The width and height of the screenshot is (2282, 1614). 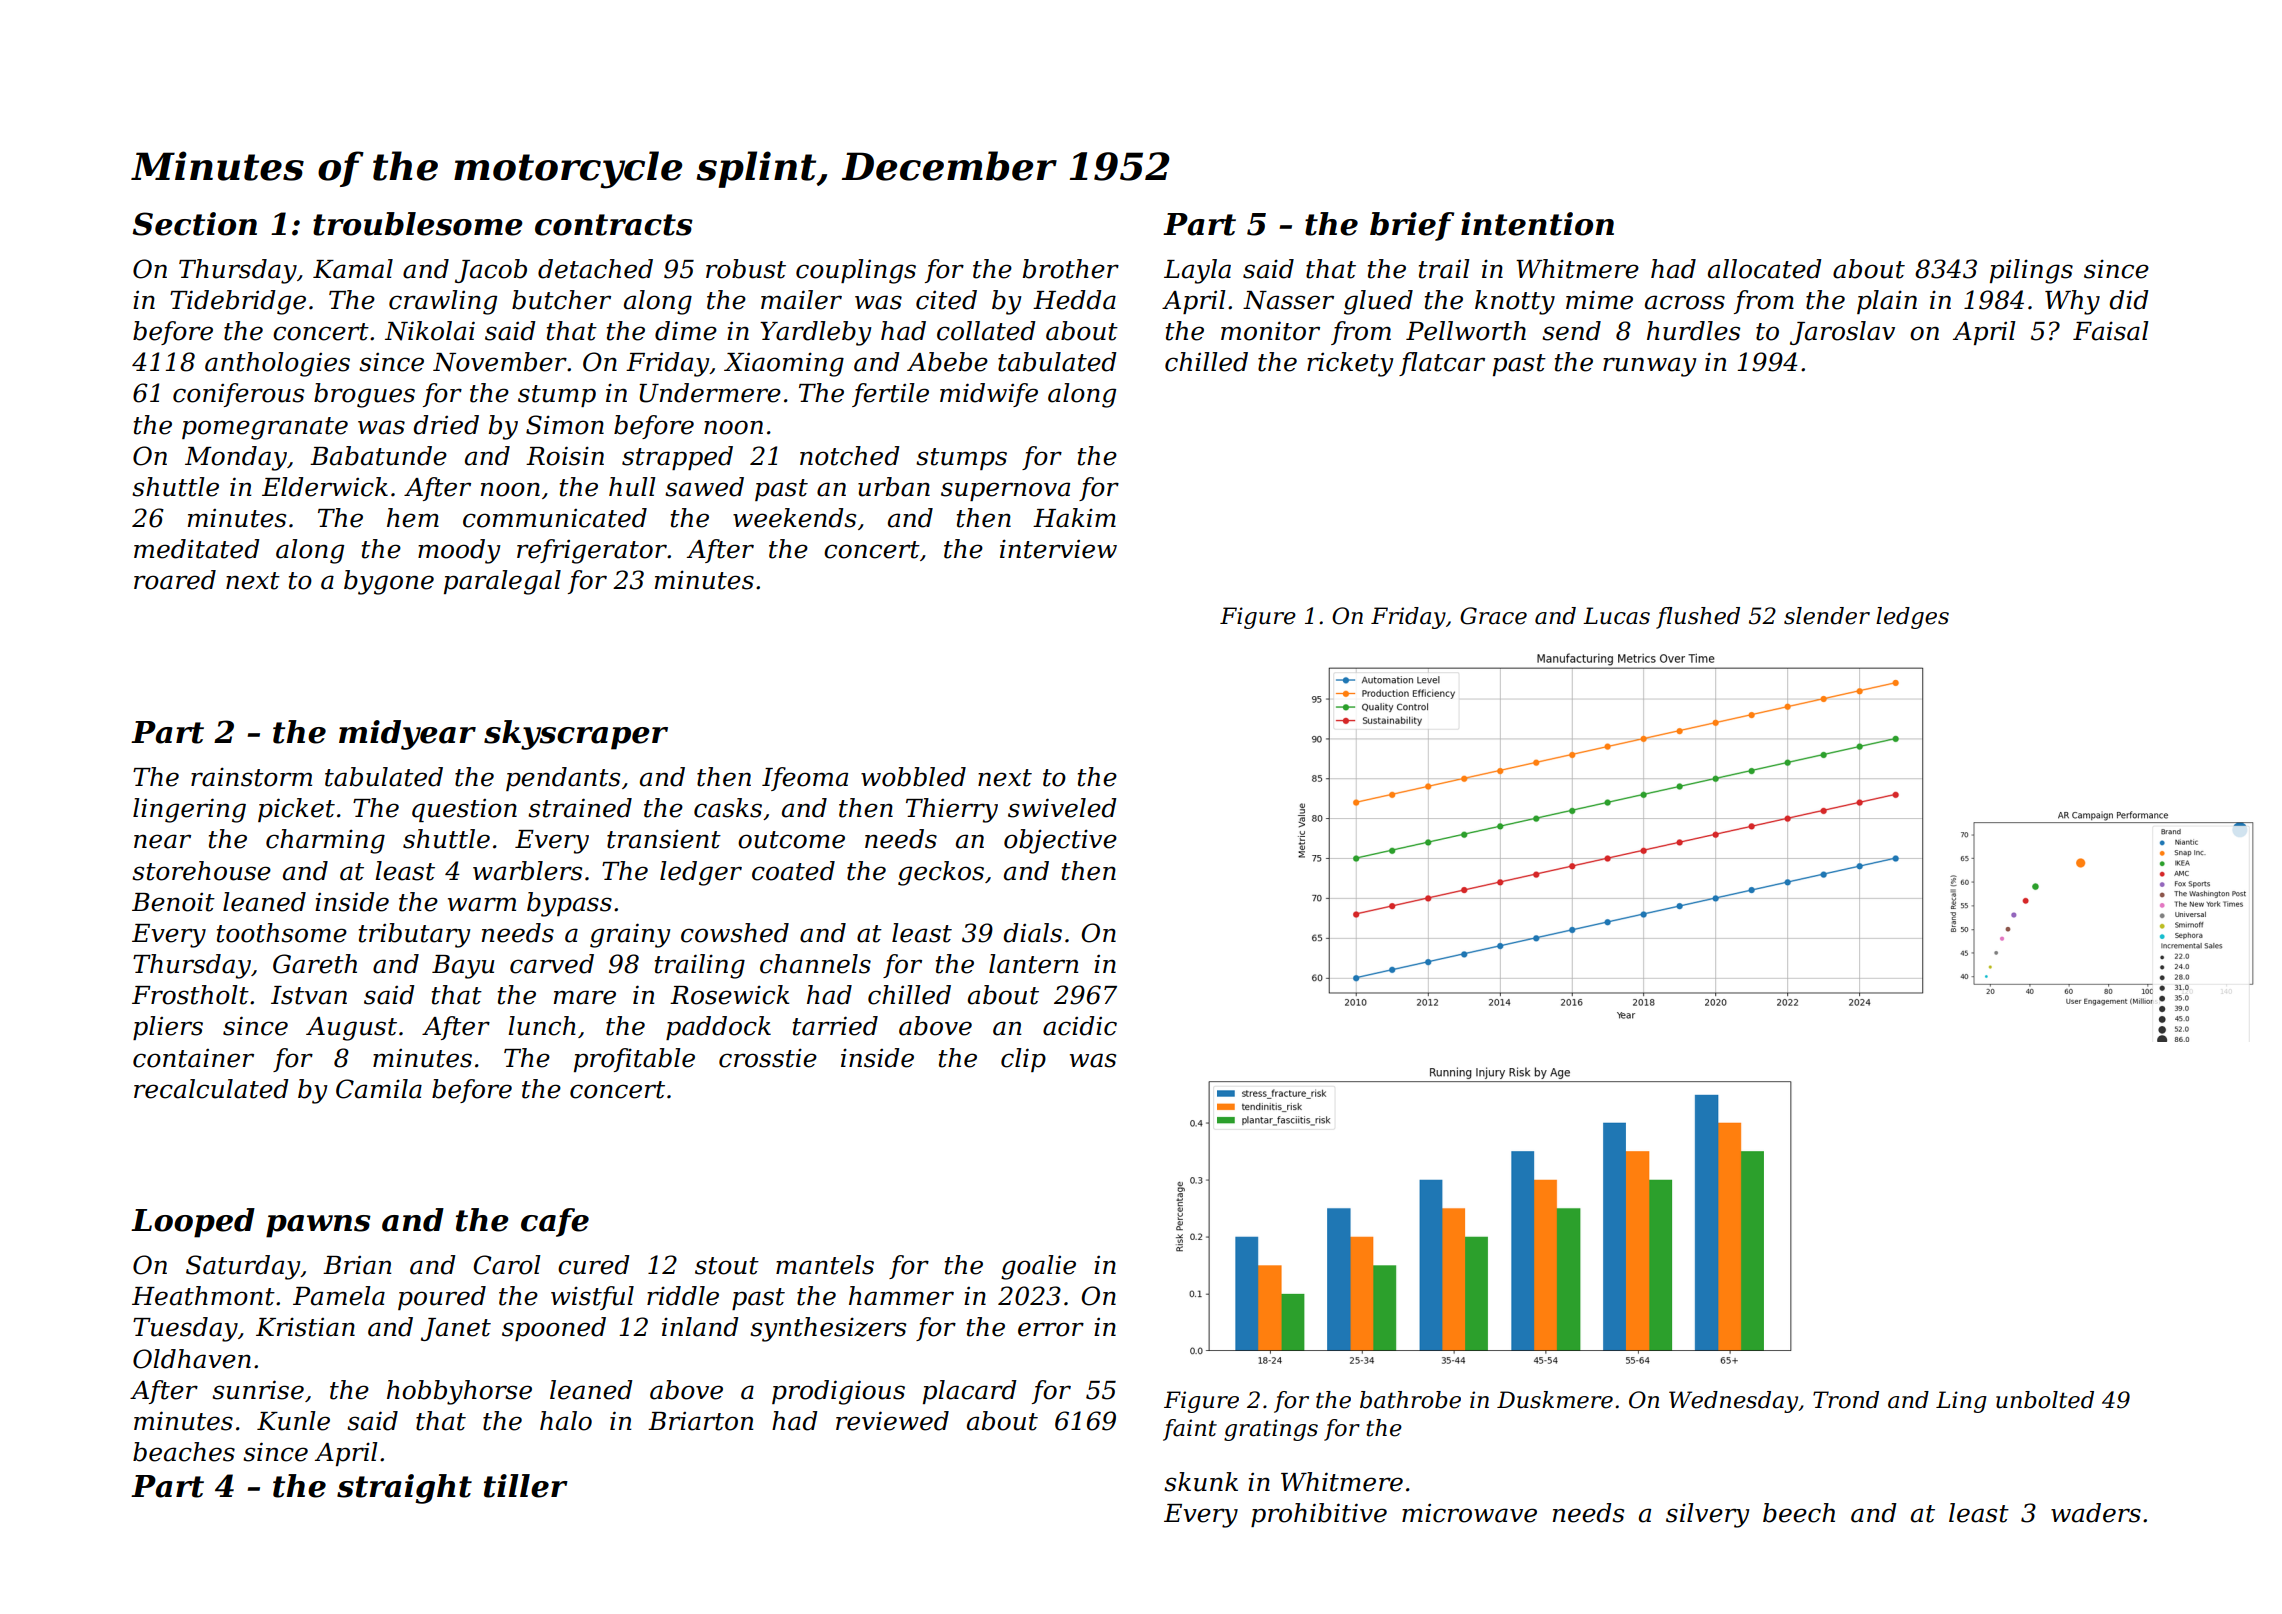 What do you see at coordinates (418, 224) in the screenshot?
I see `troublesome` at bounding box center [418, 224].
